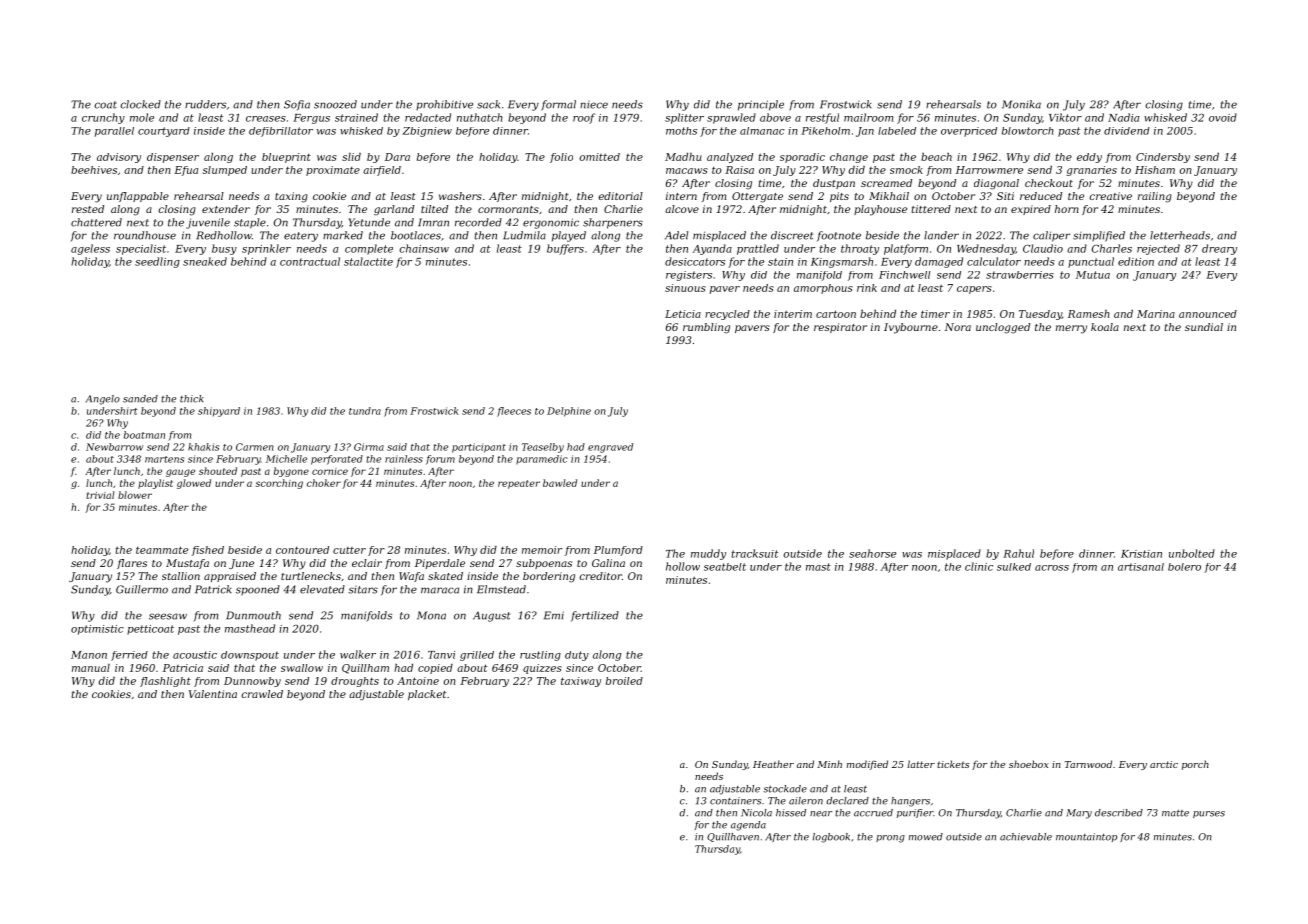  What do you see at coordinates (1089, 158) in the screenshot?
I see `eddy` at bounding box center [1089, 158].
